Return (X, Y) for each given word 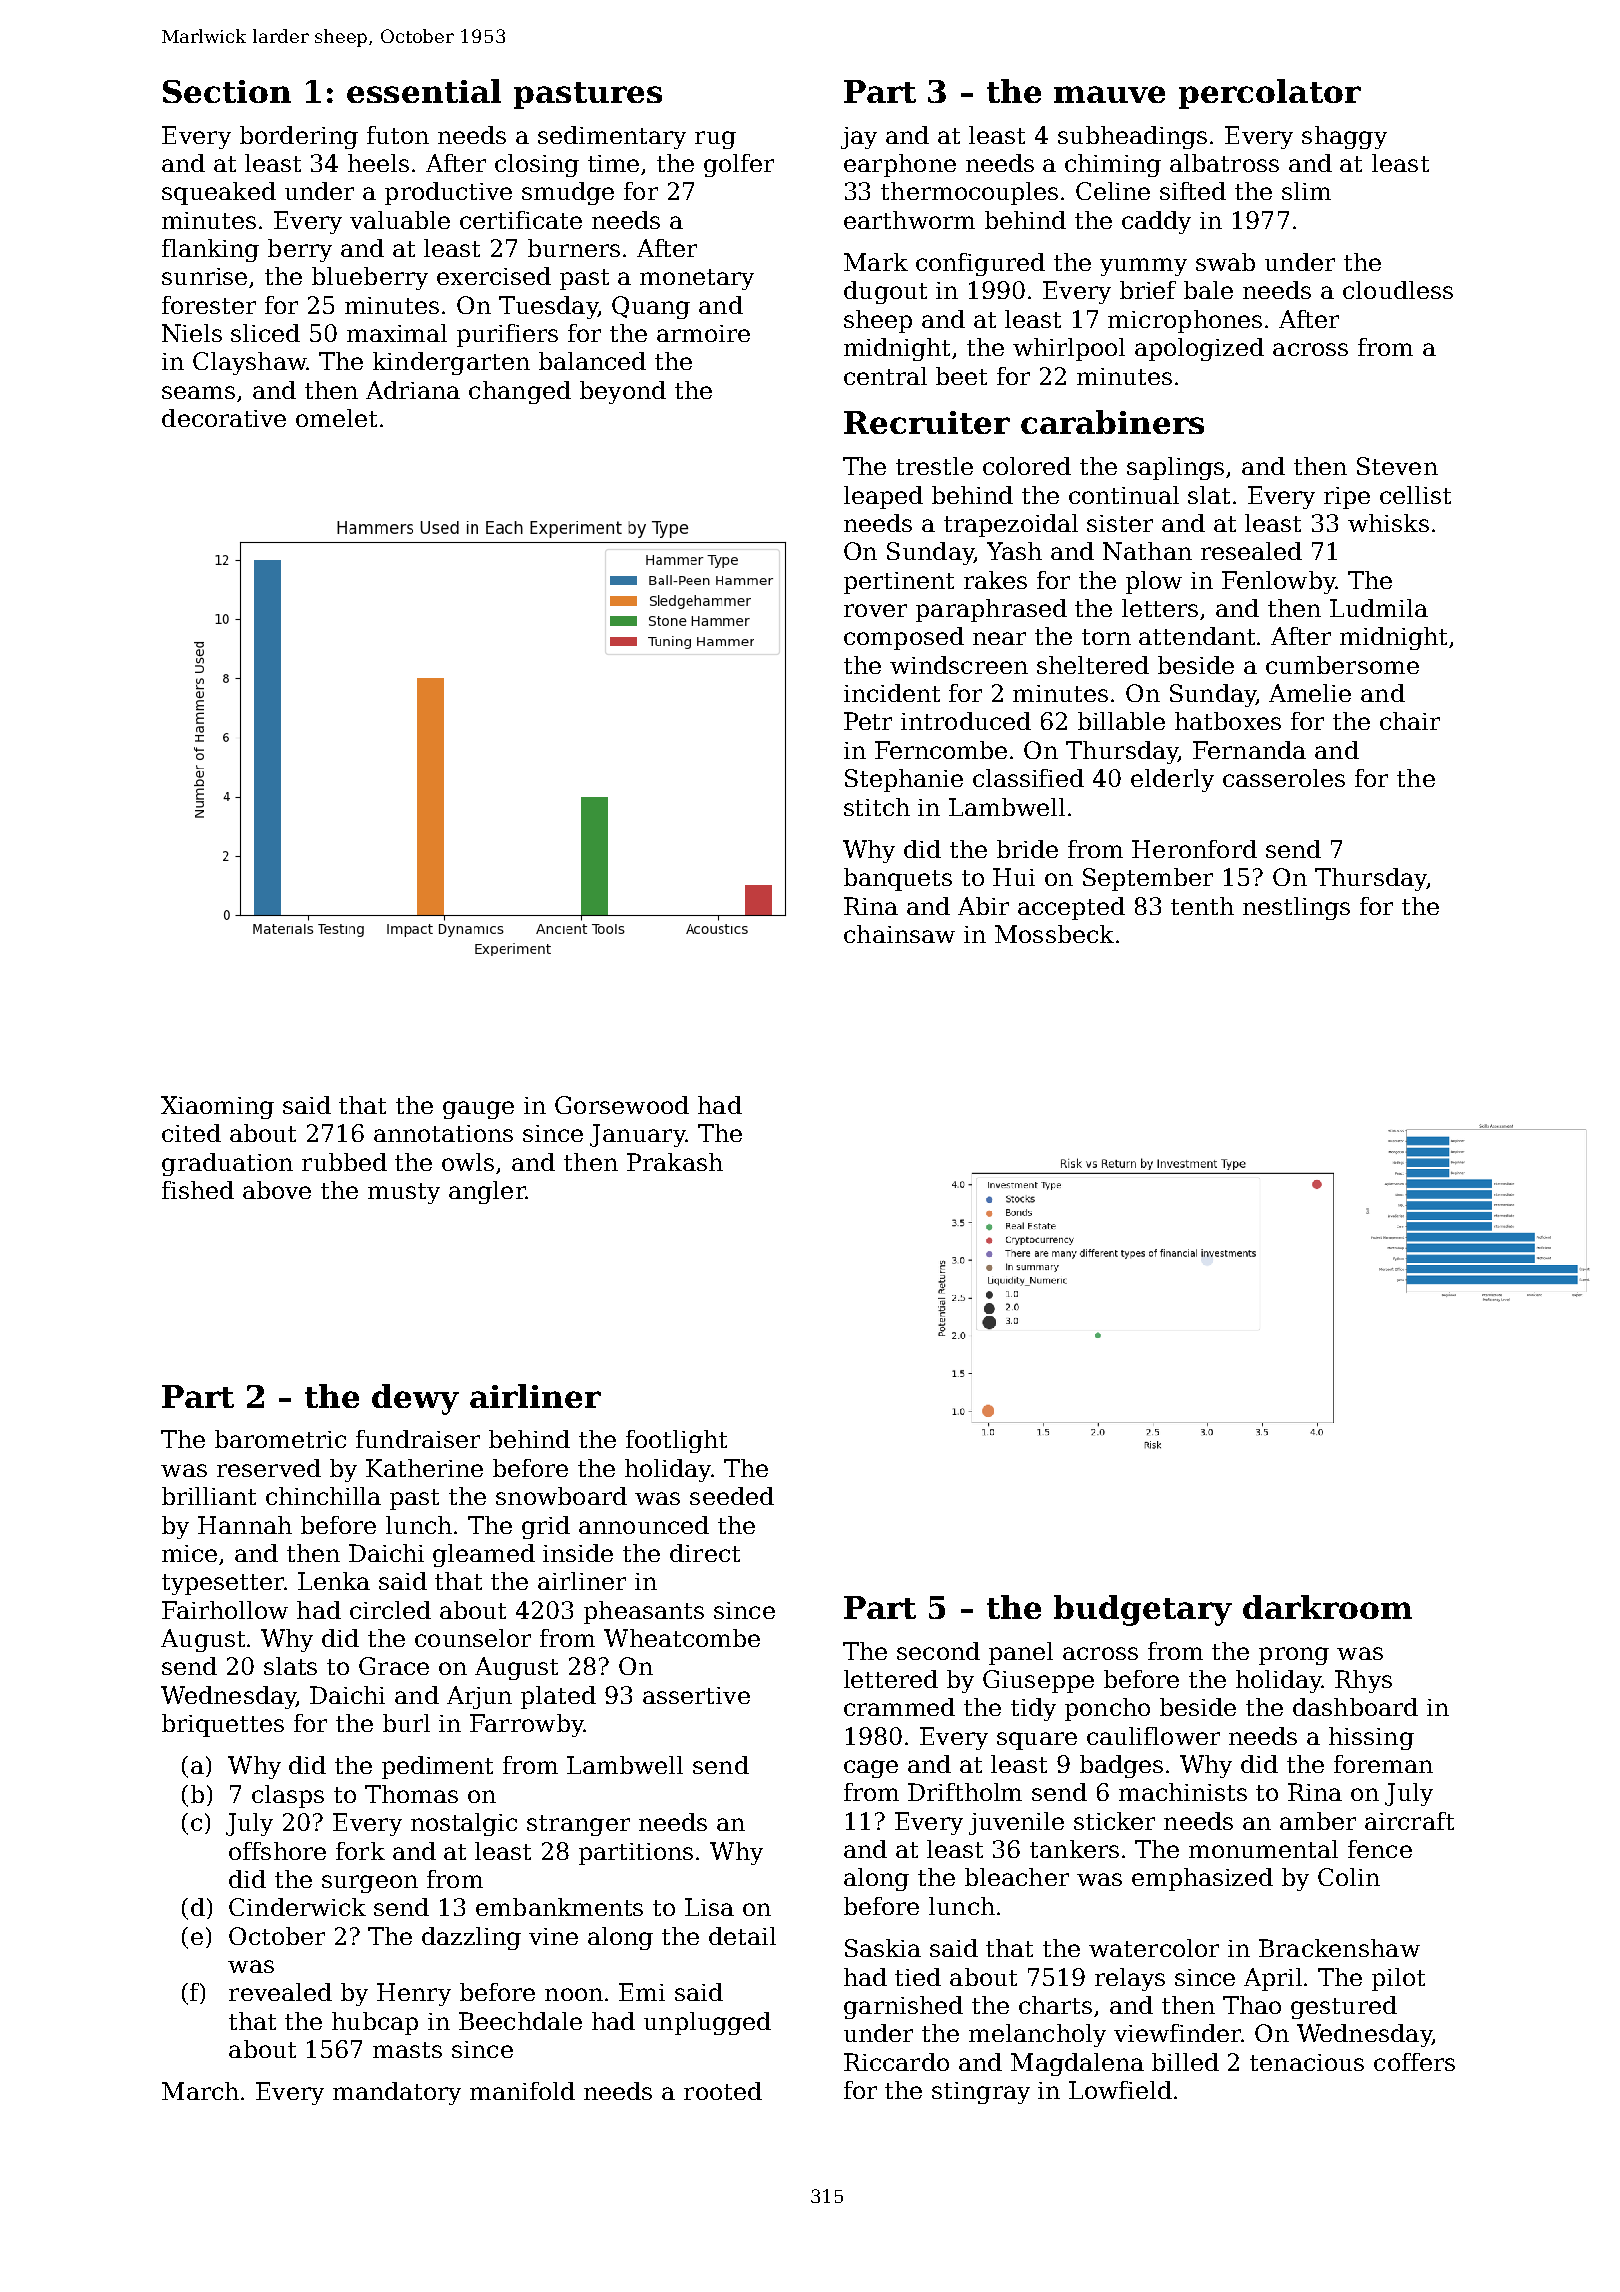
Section (227, 91)
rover (875, 610)
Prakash (675, 1162)
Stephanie (904, 780)
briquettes (223, 1725)
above (277, 1190)
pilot (1398, 1979)
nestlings (1296, 908)
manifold (522, 2091)
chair (1410, 721)
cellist (1415, 495)
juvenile (1016, 1823)
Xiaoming (217, 1107)
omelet (336, 418)
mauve (1109, 94)
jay (859, 138)
